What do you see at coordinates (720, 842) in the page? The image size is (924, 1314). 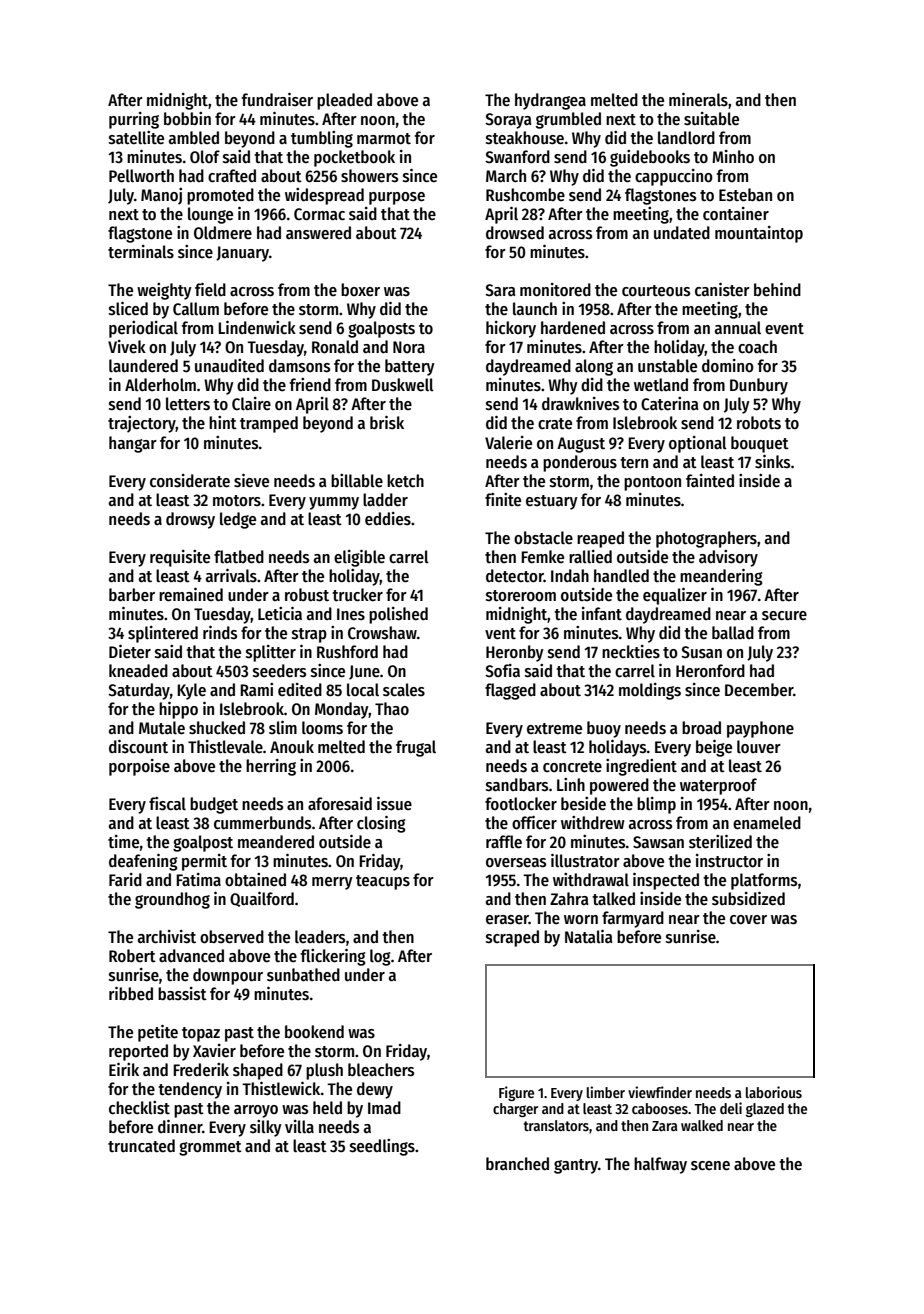 I see `sterilized` at bounding box center [720, 842].
